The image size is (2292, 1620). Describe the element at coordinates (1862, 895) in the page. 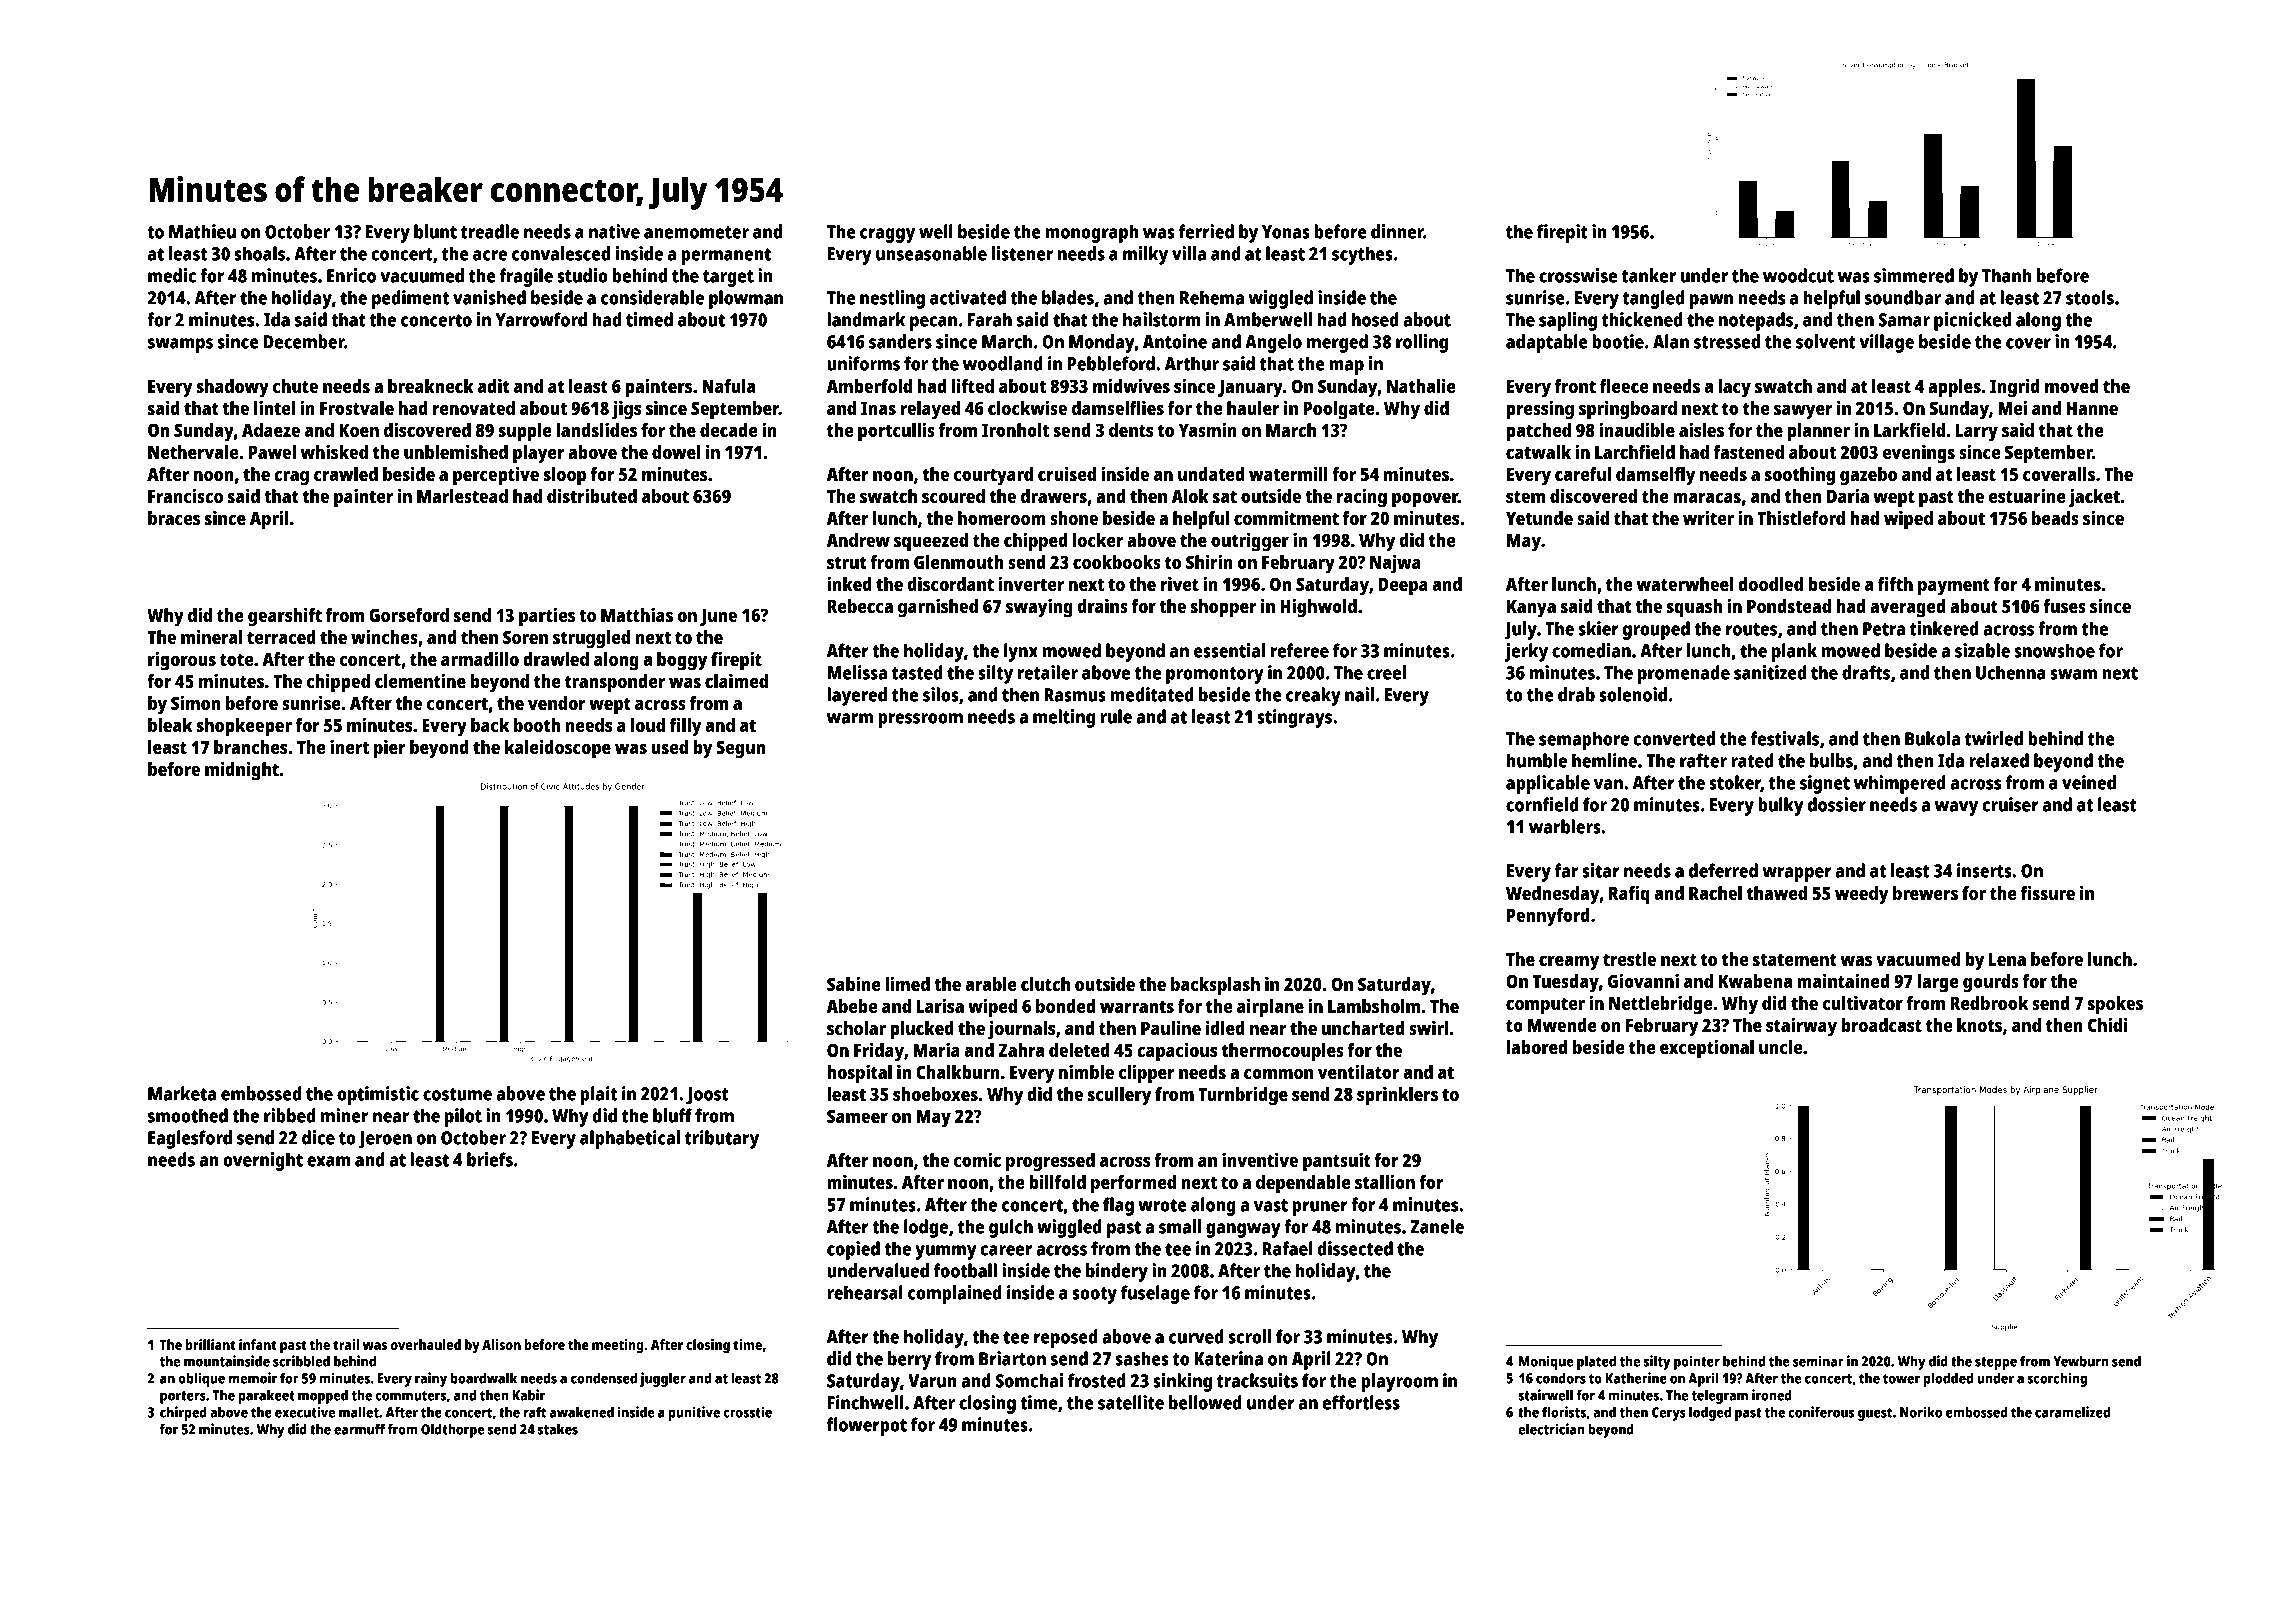

I see `weedy` at that location.
